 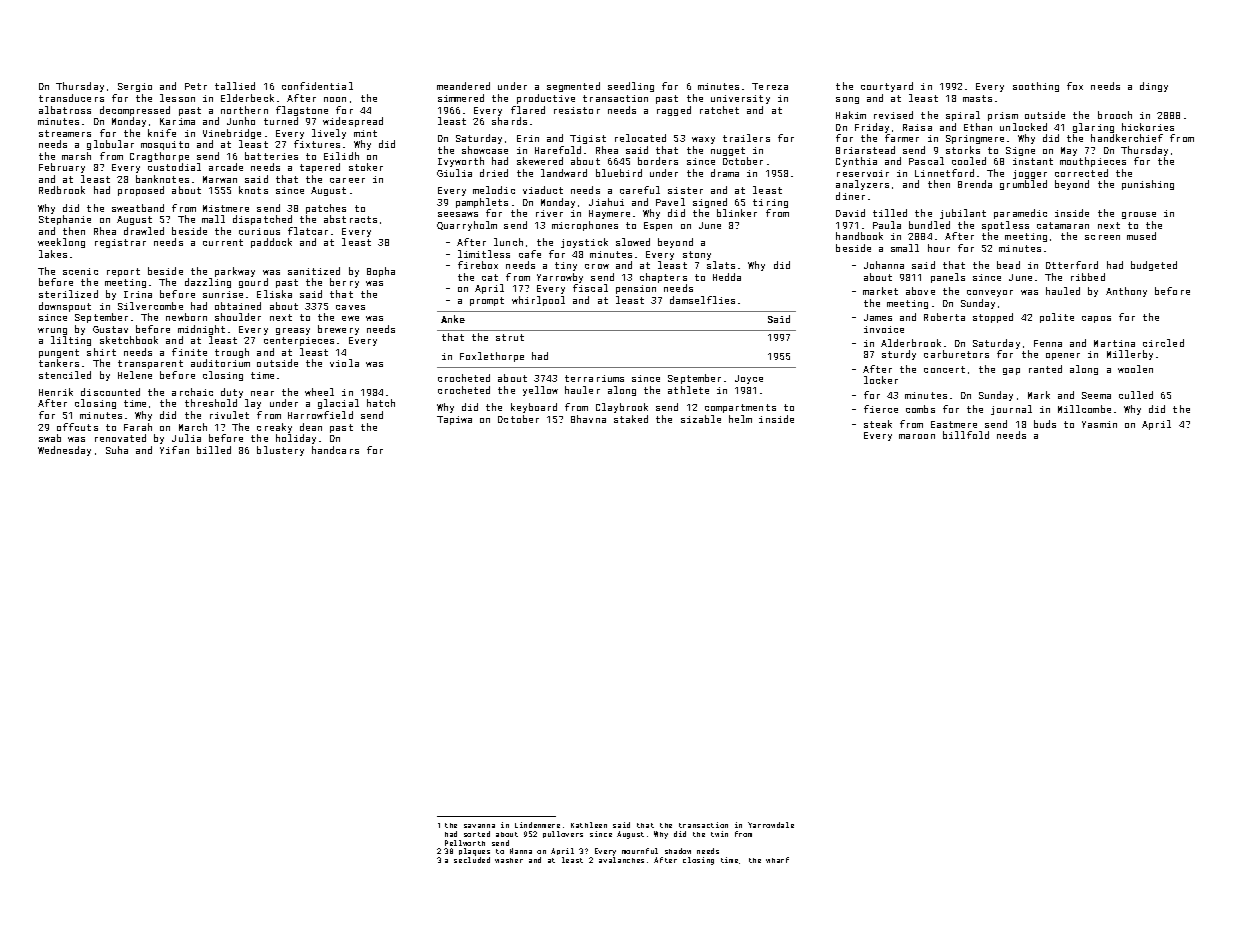 I want to click on confidential, so click(x=317, y=86).
